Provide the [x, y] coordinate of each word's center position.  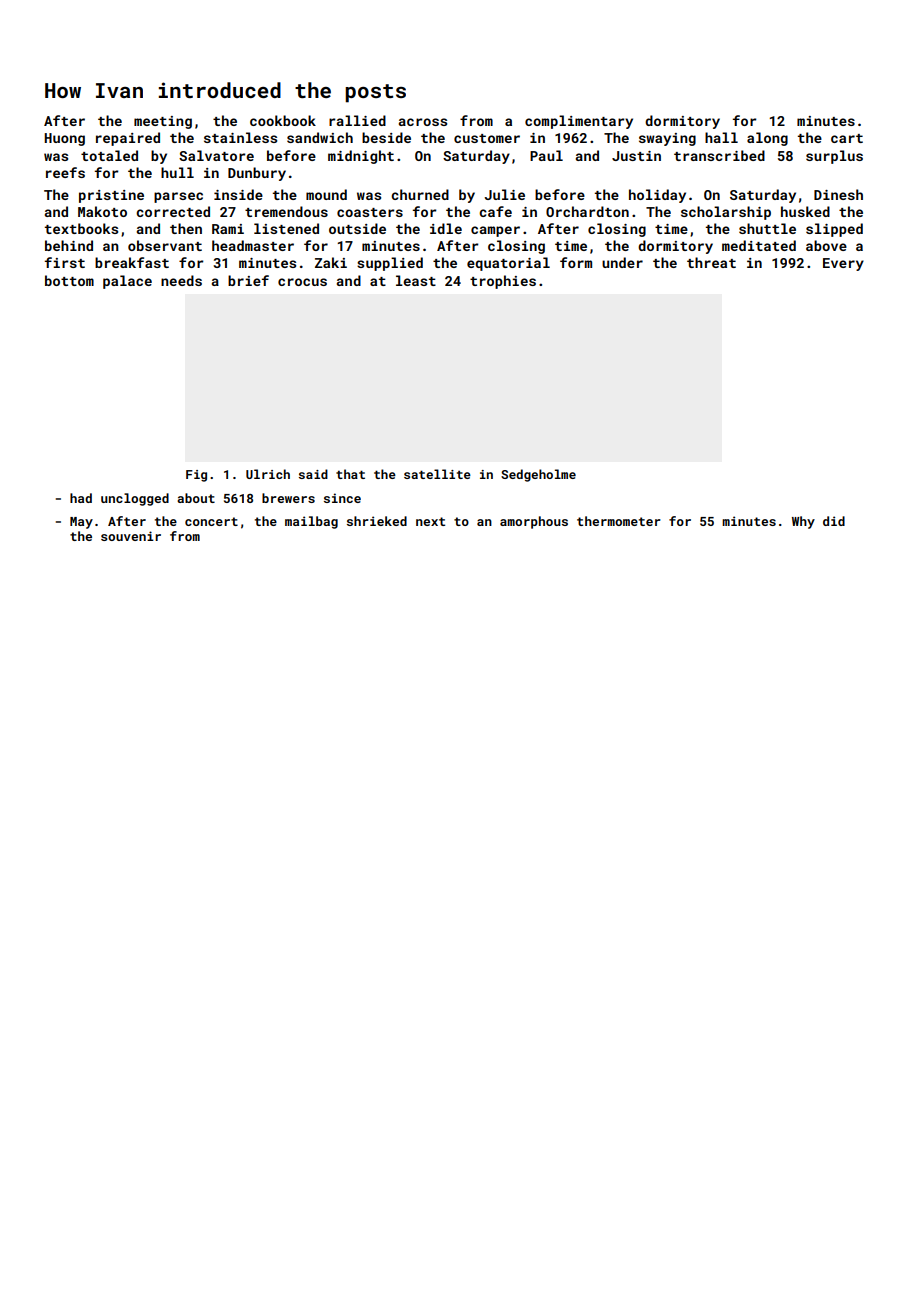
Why [803, 522]
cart [847, 138]
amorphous [534, 522]
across [423, 122]
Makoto [102, 211]
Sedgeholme [538, 475]
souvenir [131, 536]
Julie [504, 194]
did [834, 521]
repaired [128, 139]
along [767, 139]
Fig [196, 476]
